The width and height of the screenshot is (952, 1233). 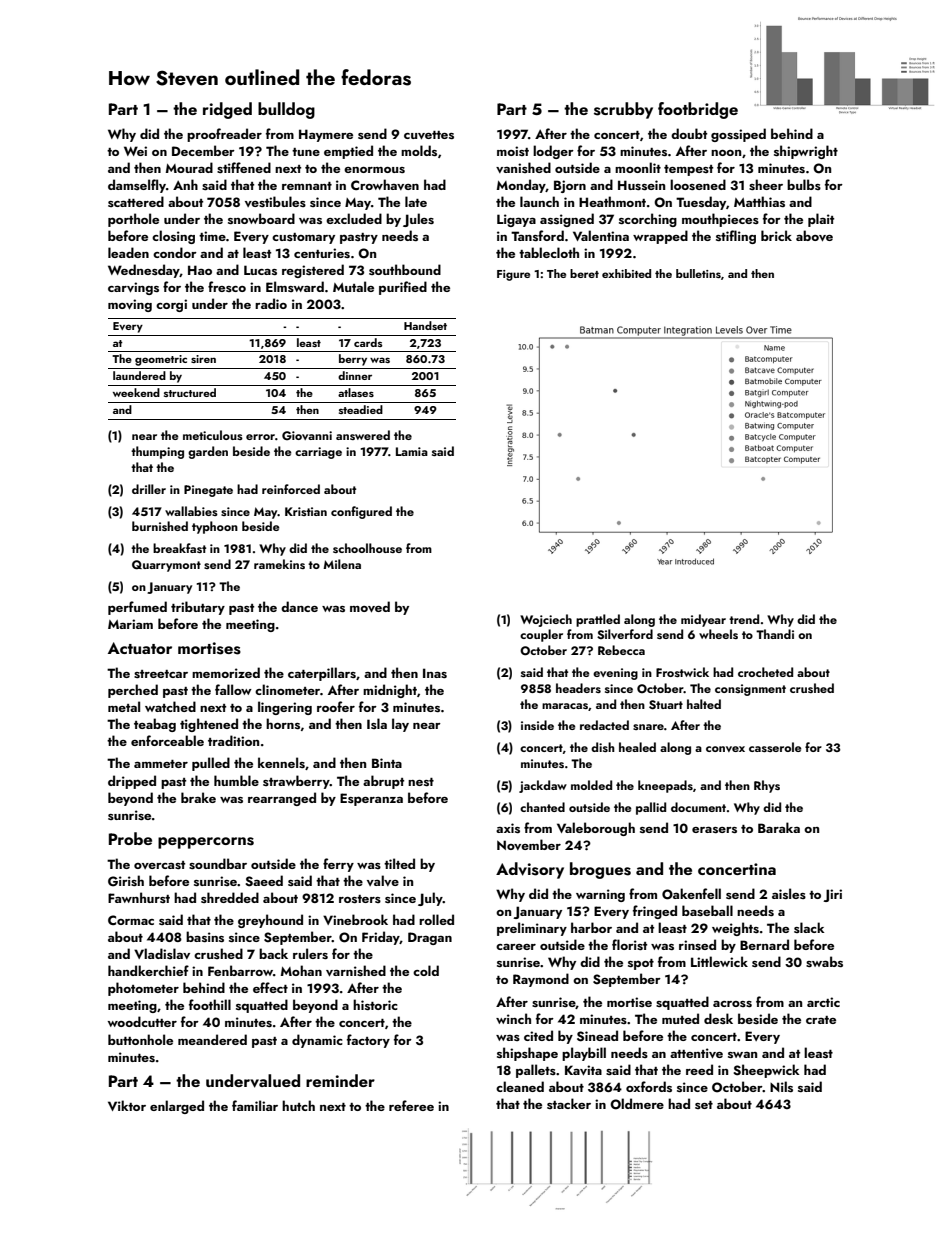 What do you see at coordinates (270, 987) in the screenshot?
I see `effect` at bounding box center [270, 987].
